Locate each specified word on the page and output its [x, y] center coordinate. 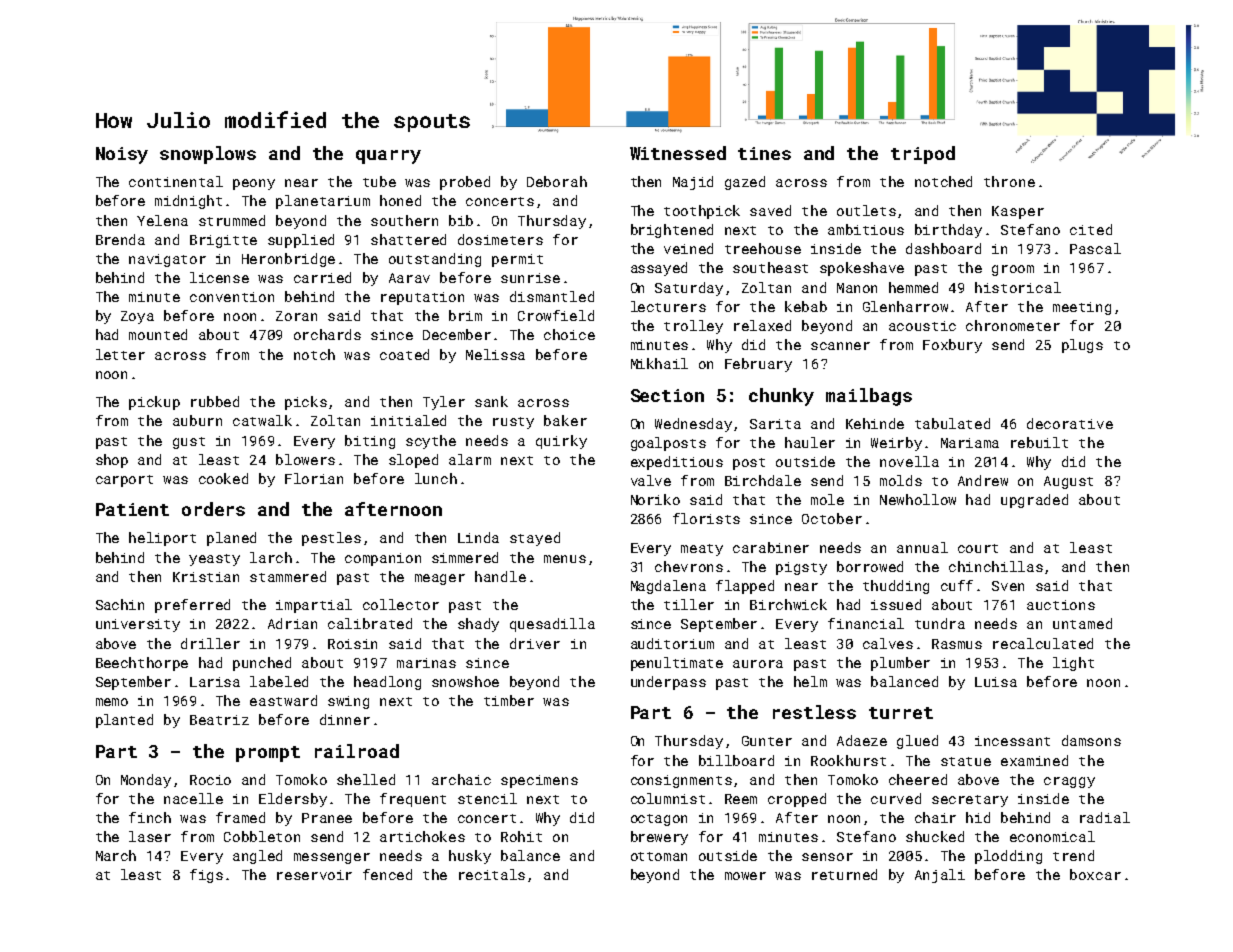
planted [124, 721]
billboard [736, 760]
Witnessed [678, 153]
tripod [923, 155]
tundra [940, 623]
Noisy [122, 155]
